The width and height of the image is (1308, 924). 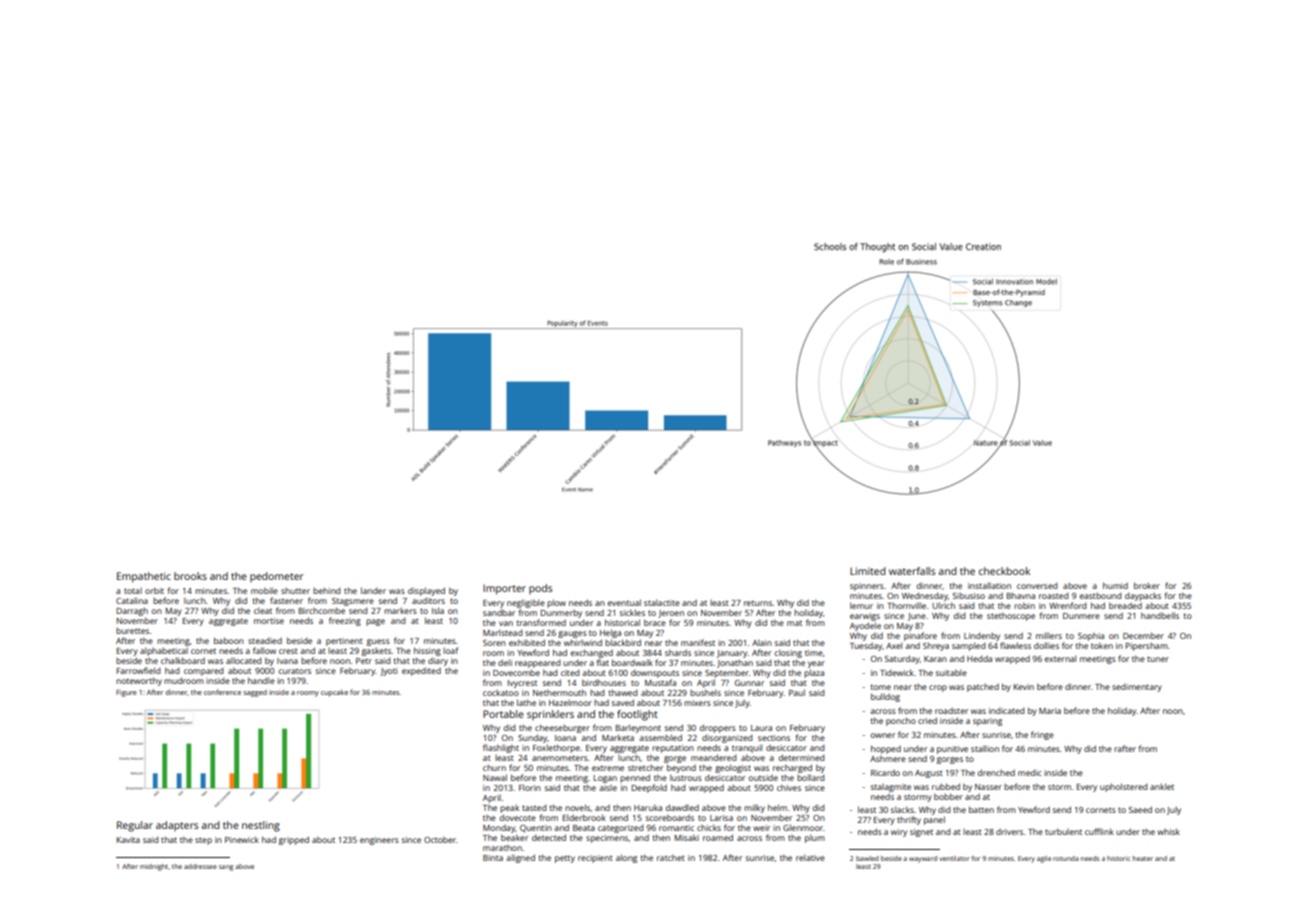 What do you see at coordinates (190, 576) in the image?
I see `brooks` at bounding box center [190, 576].
